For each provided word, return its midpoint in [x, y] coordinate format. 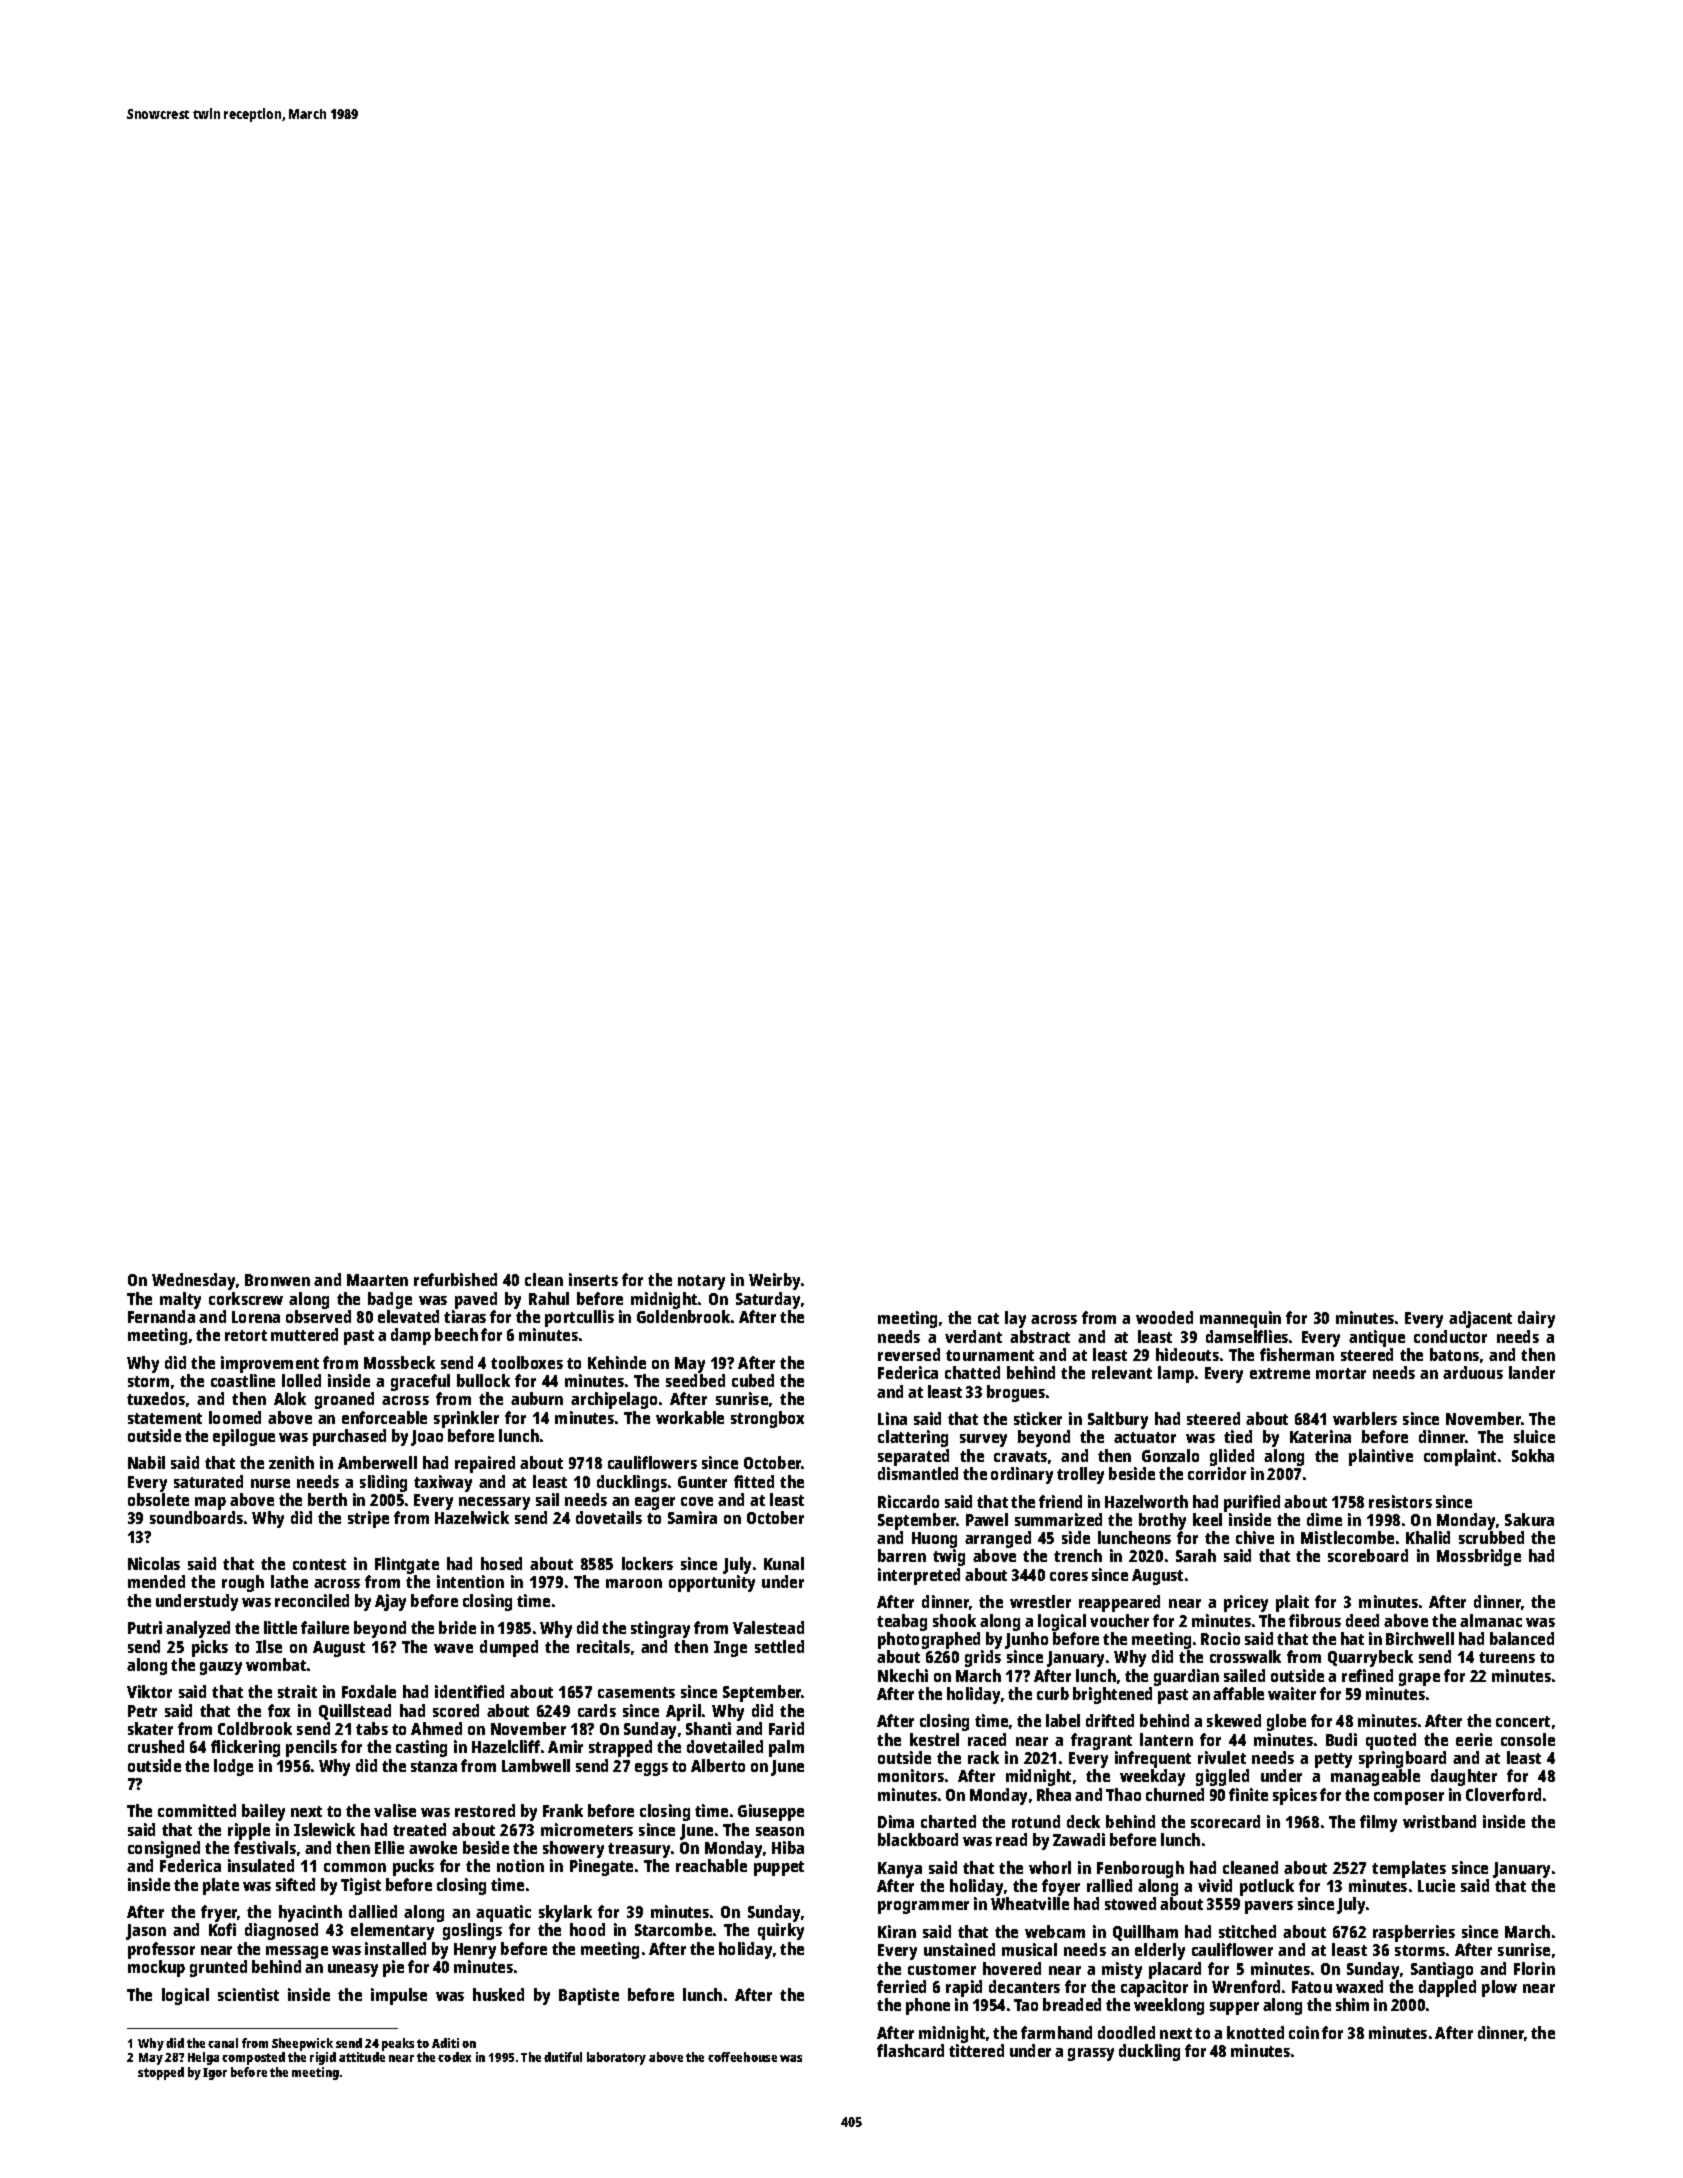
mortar [1341, 1373]
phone [928, 2006]
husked [498, 1994]
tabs [372, 1728]
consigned [164, 1849]
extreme [1280, 1373]
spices [1295, 1796]
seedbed [695, 1380]
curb [1053, 1693]
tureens [1507, 1657]
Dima [896, 1821]
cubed [753, 1380]
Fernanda [161, 1316]
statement [165, 1418]
